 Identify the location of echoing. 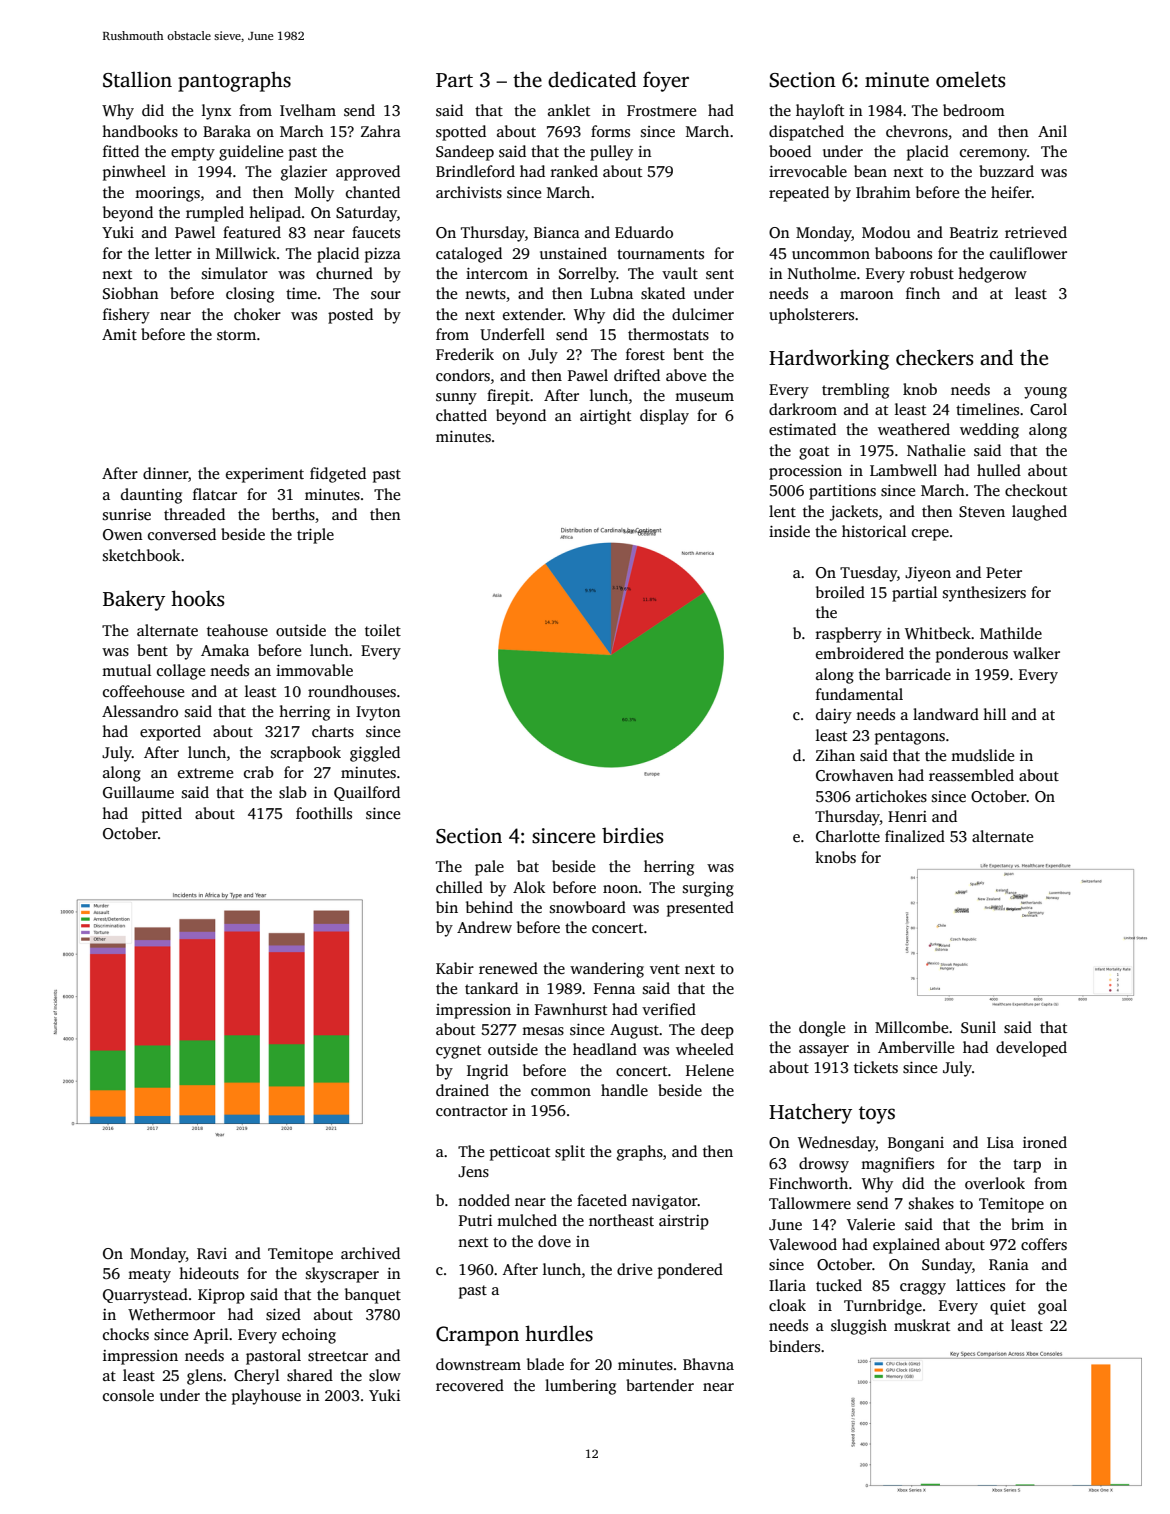
(309, 1336).
